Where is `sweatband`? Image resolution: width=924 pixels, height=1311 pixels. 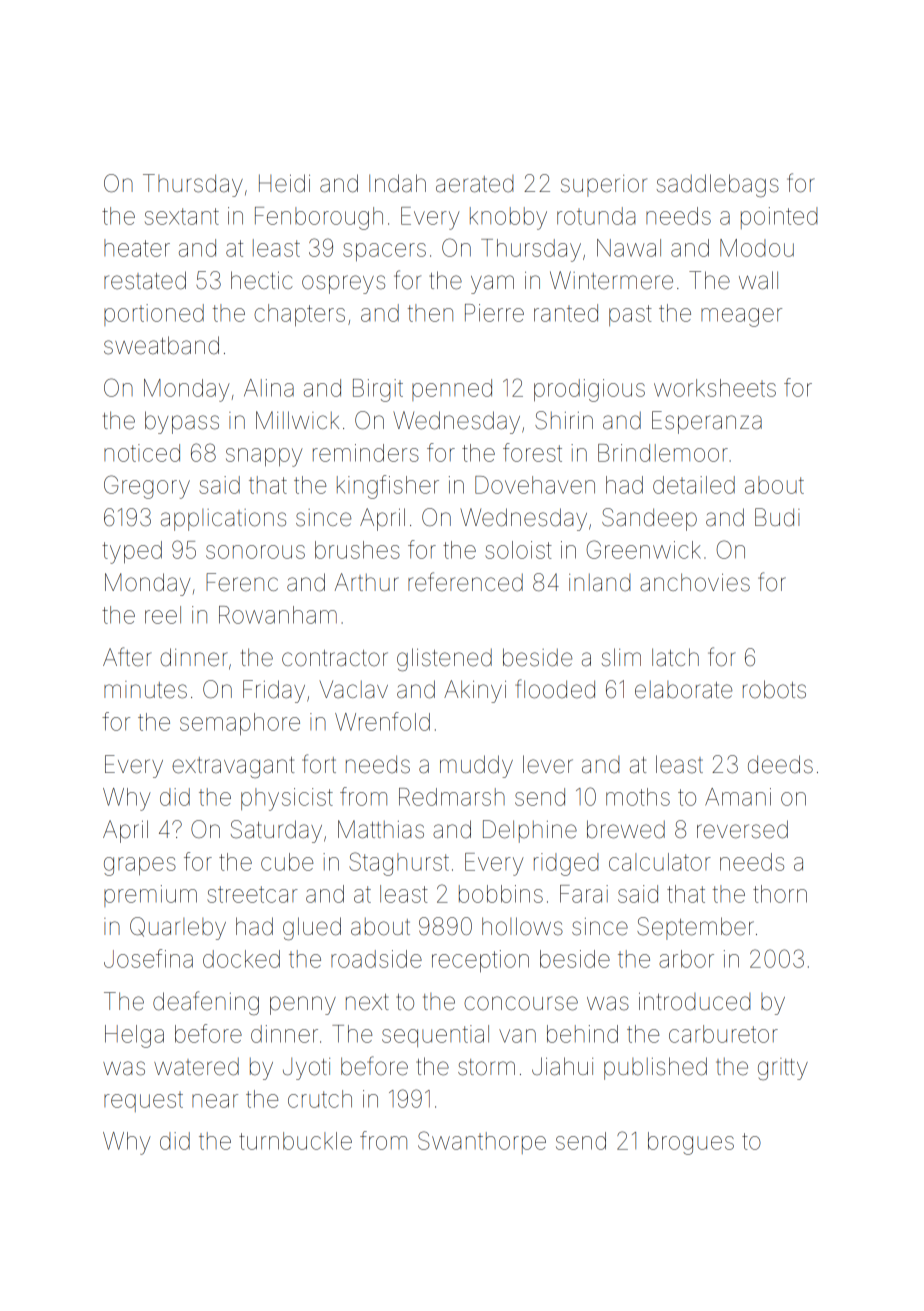
sweatband is located at coordinates (161, 345).
